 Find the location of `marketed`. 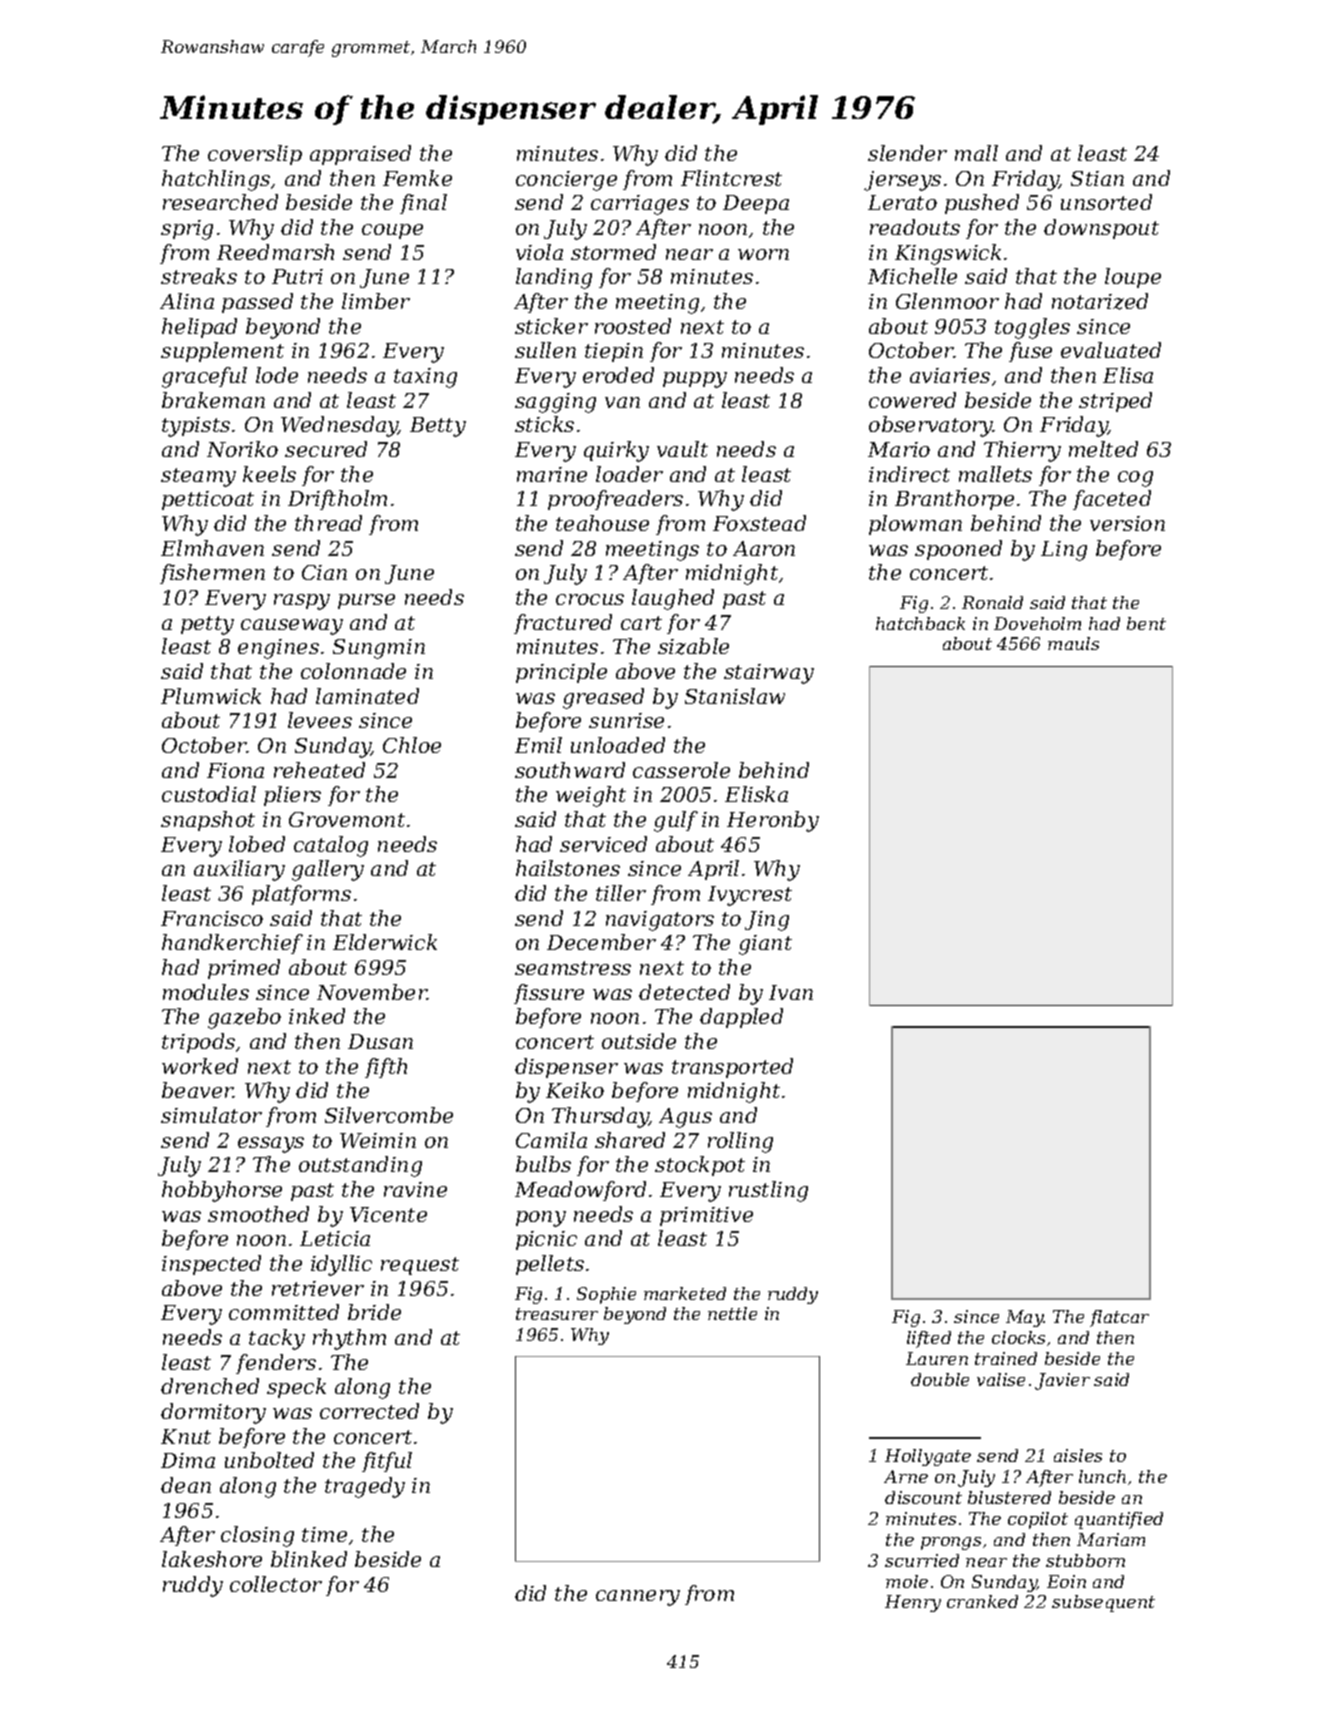

marketed is located at coordinates (685, 1293).
